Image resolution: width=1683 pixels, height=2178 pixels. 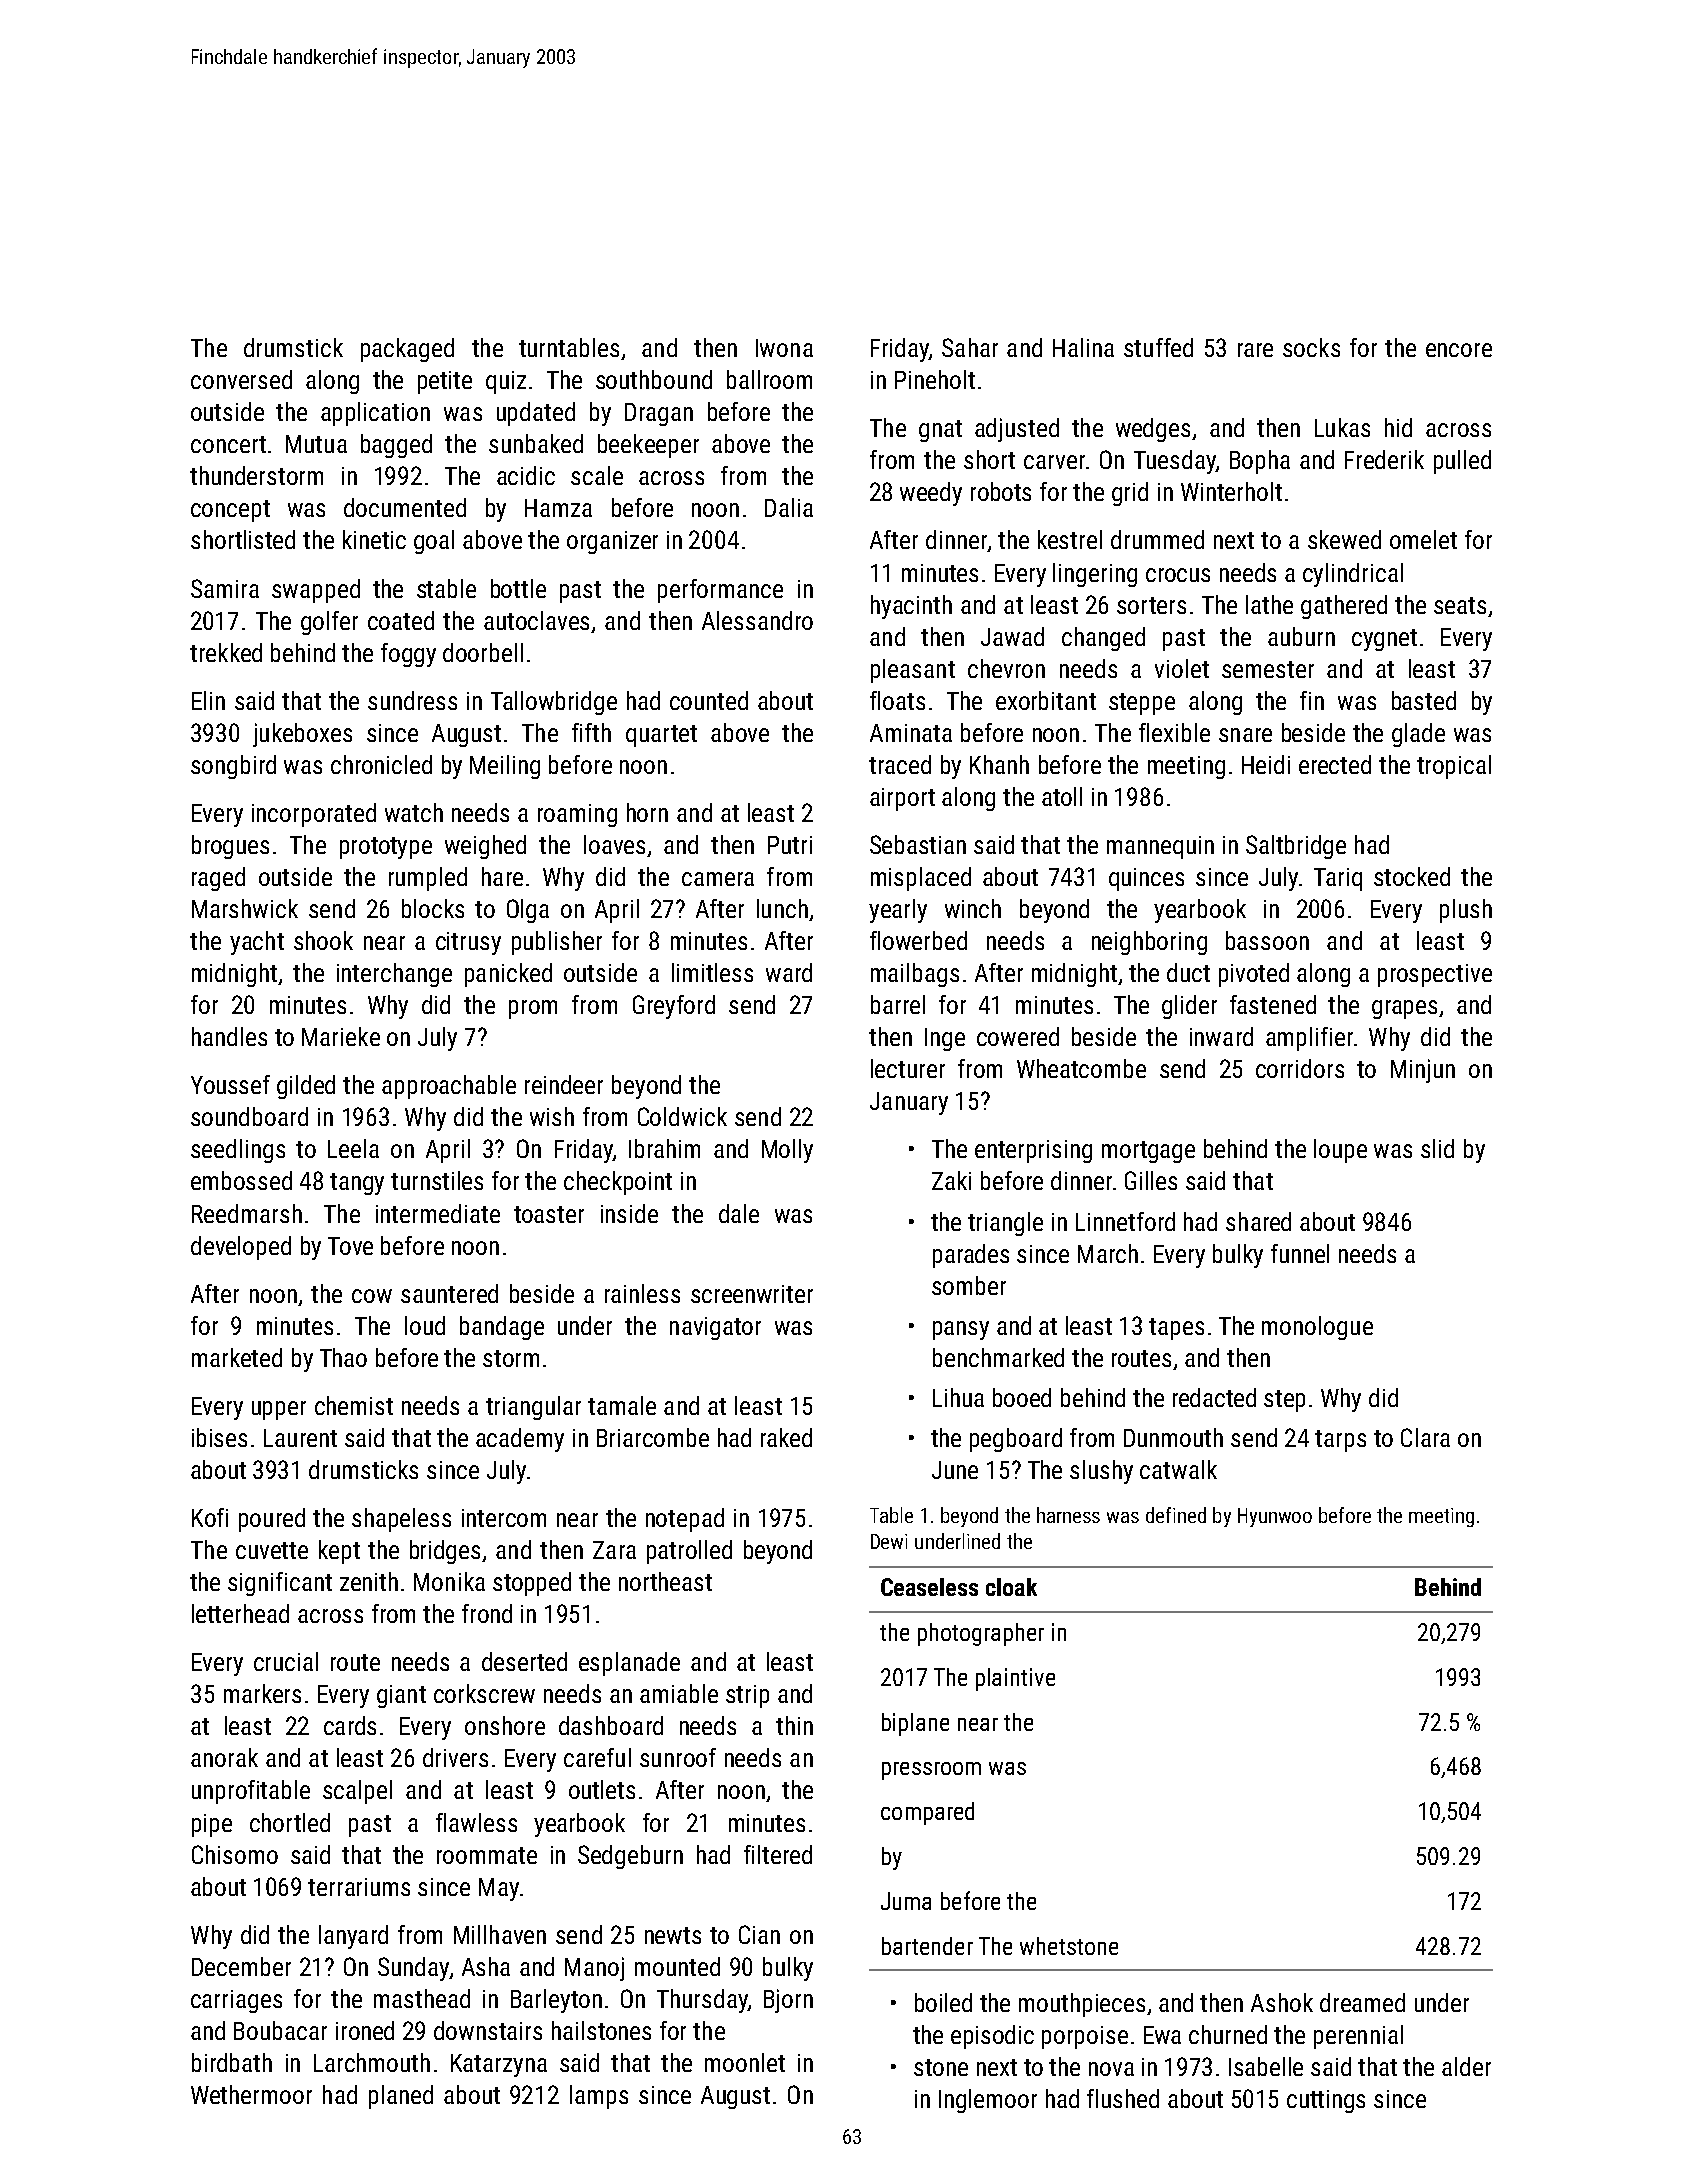 I want to click on planed, so click(x=401, y=2097).
